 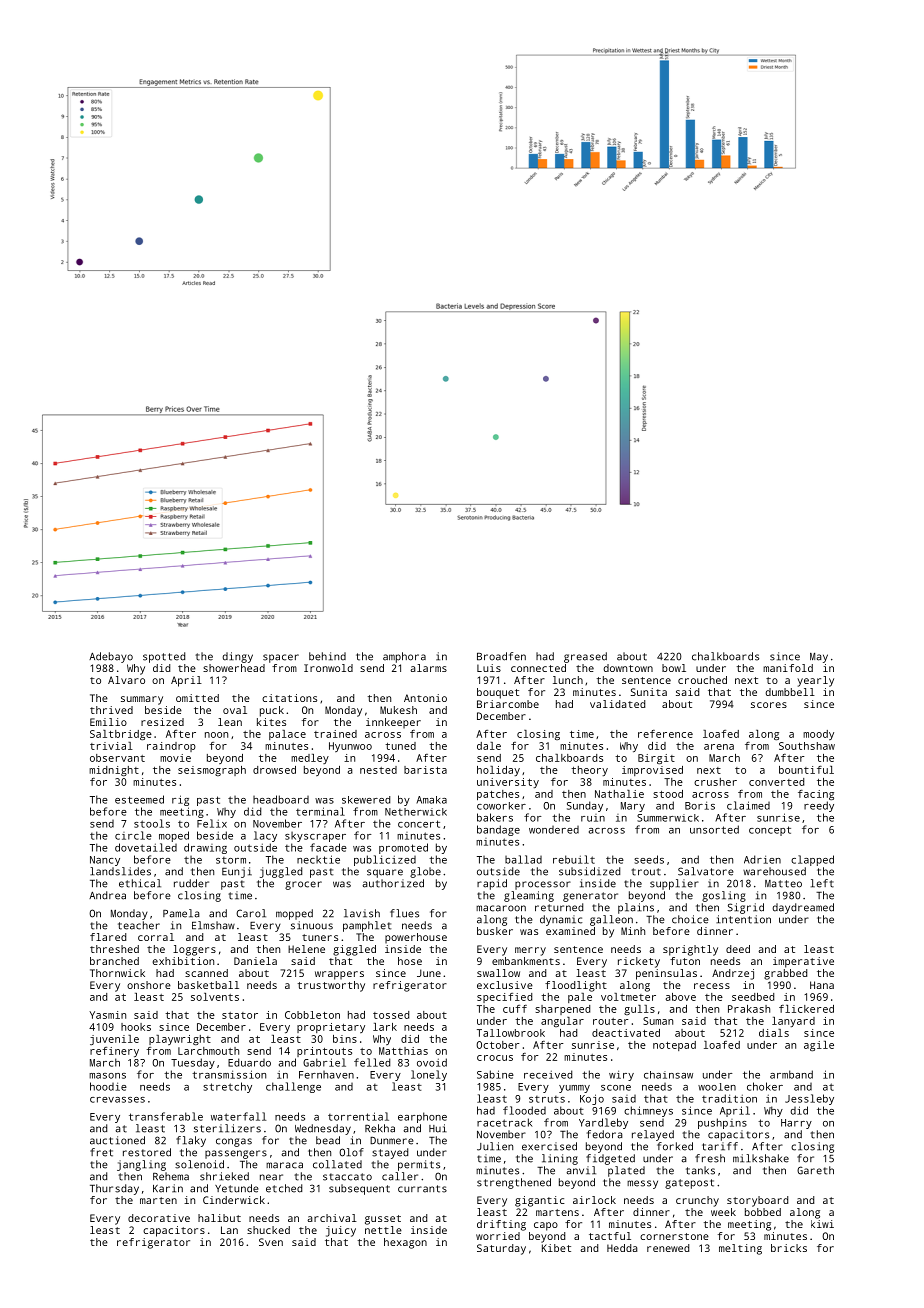 What do you see at coordinates (803, 962) in the screenshot?
I see `imperative` at bounding box center [803, 962].
